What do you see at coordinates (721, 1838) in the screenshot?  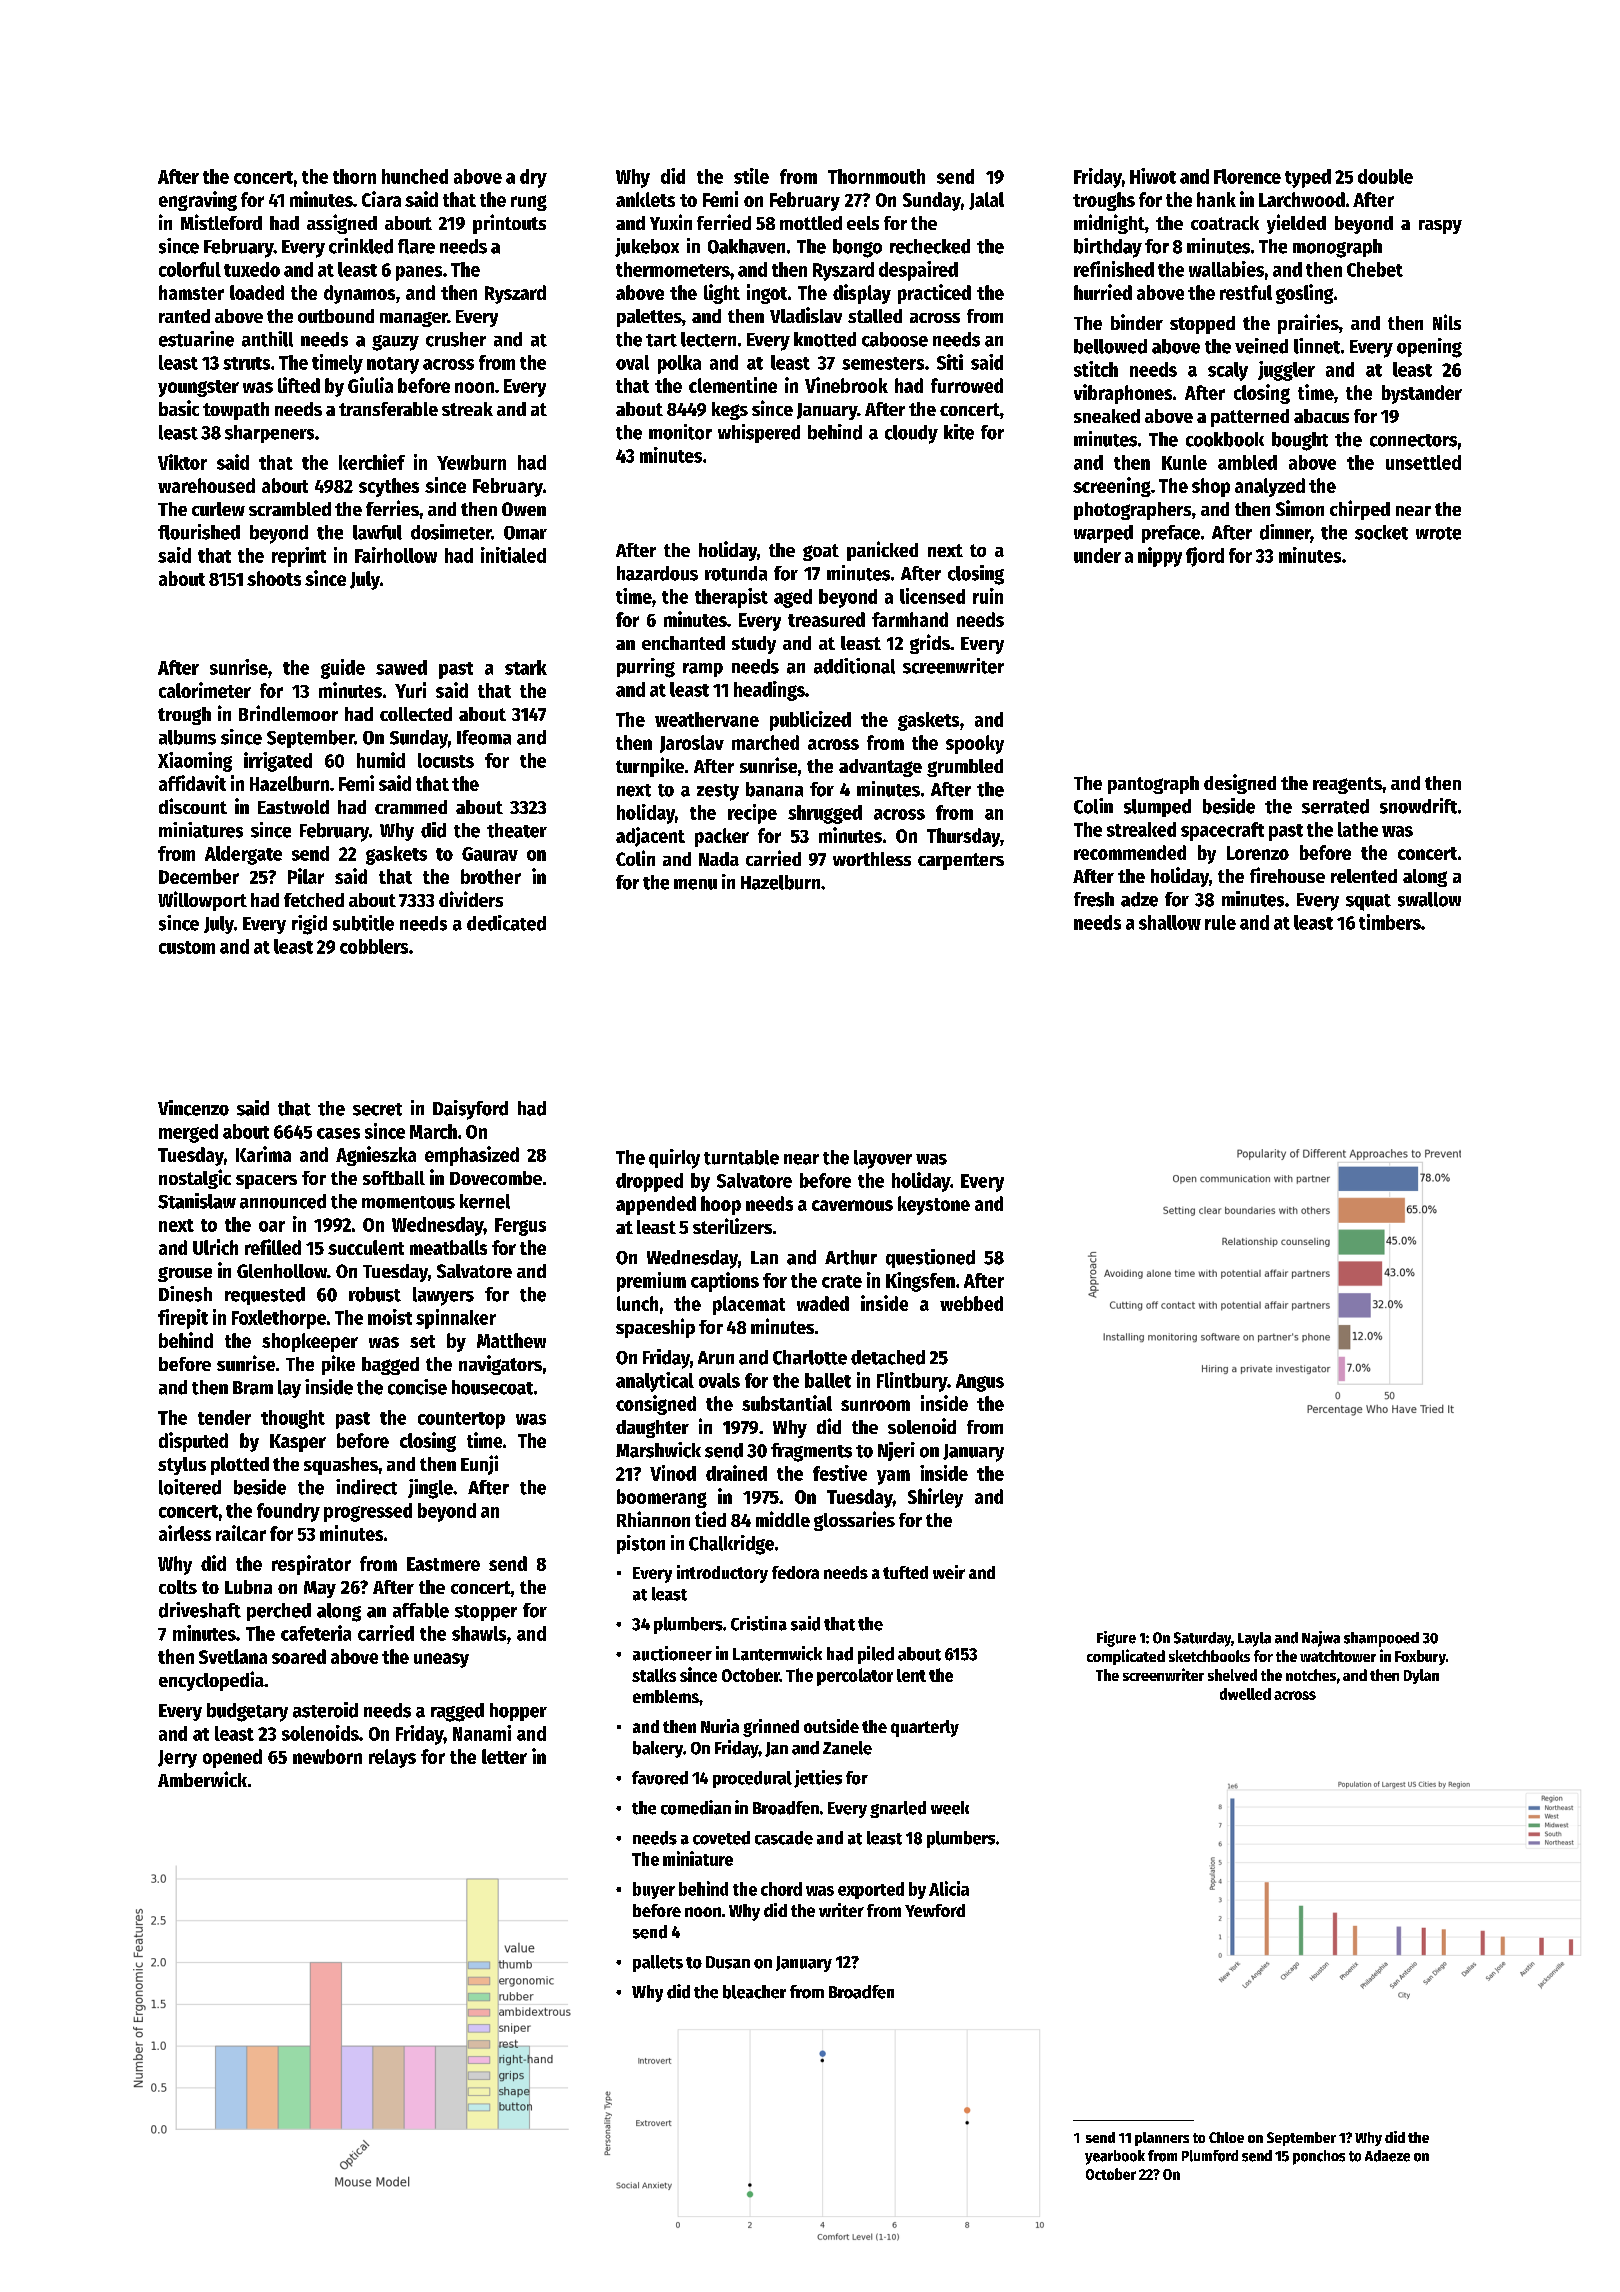 I see `coveted` at bounding box center [721, 1838].
